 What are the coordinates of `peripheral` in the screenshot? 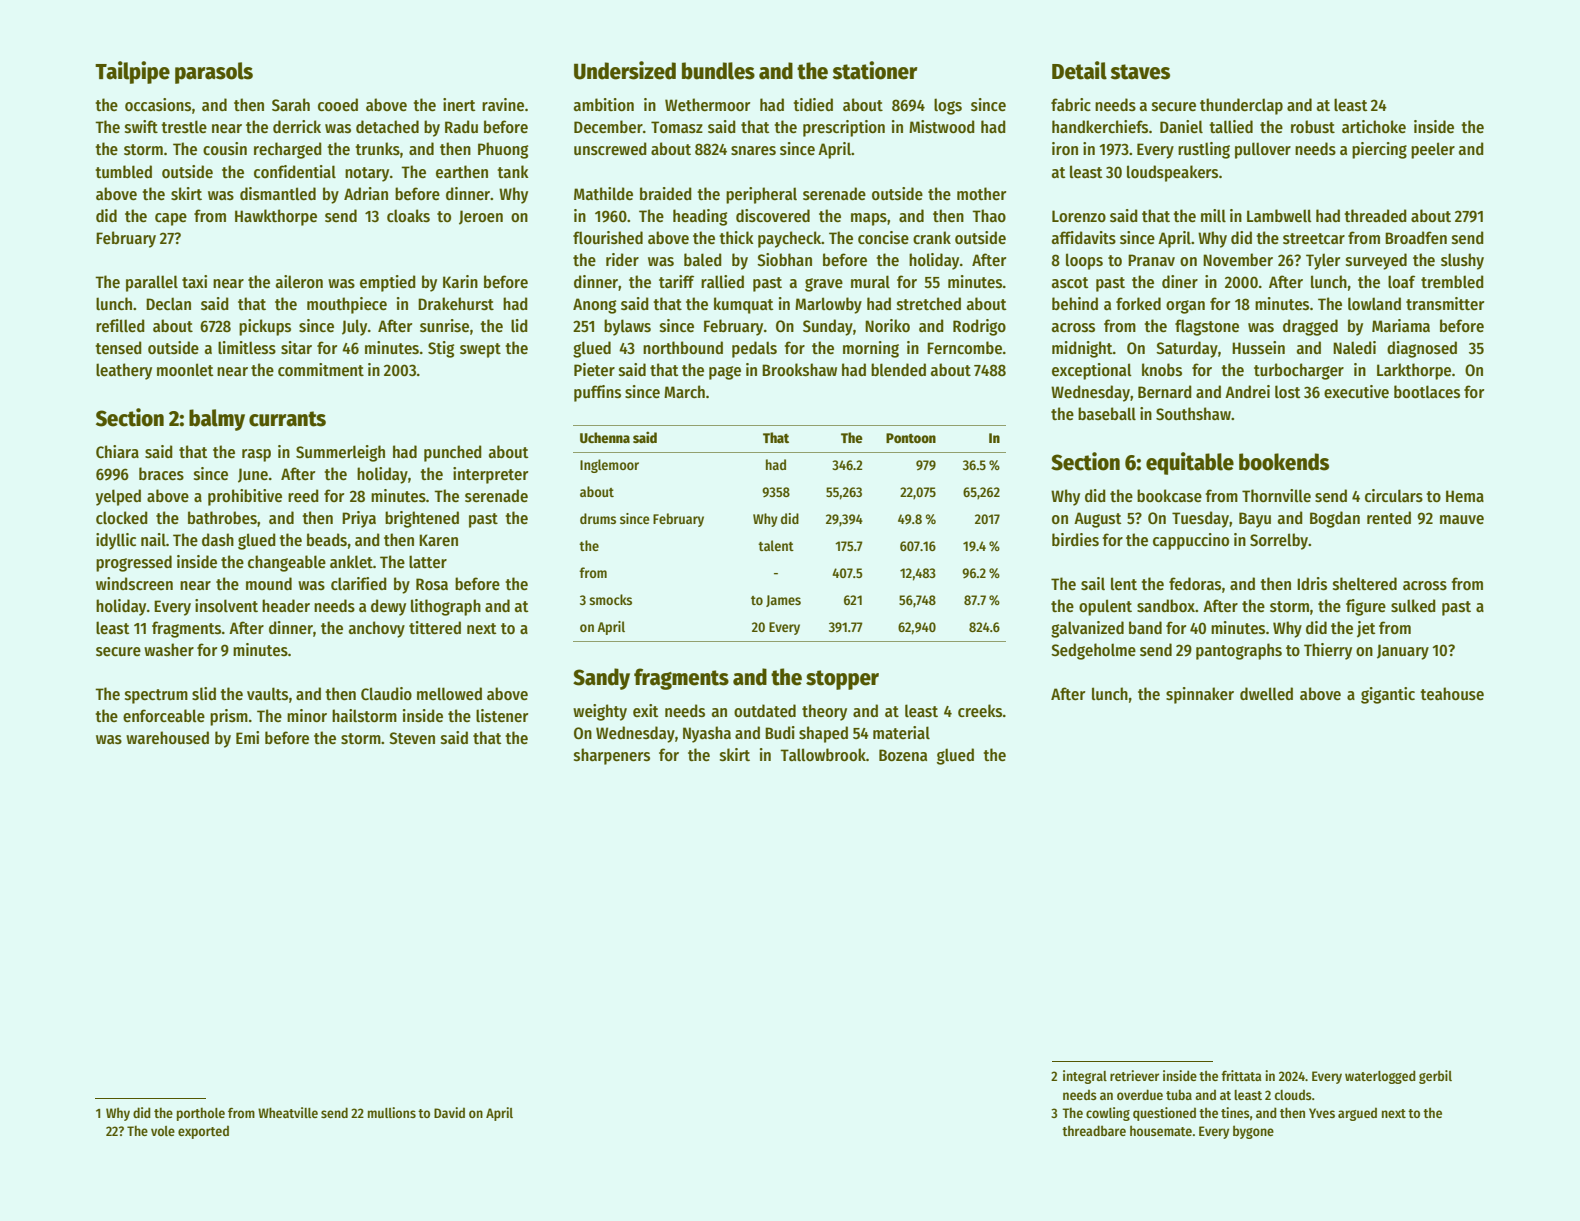 It's located at (761, 195).
